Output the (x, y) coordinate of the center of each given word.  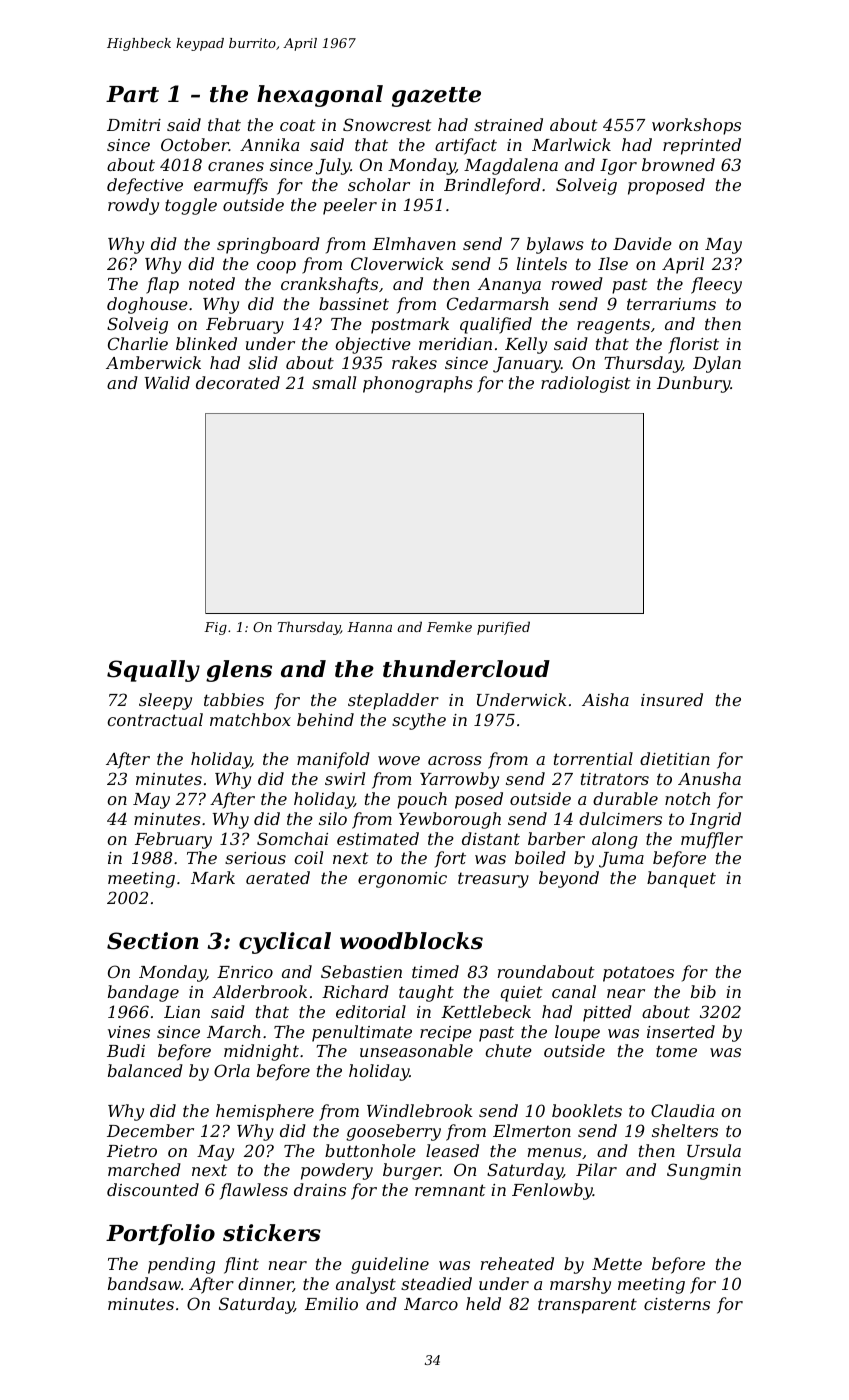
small (334, 382)
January (527, 365)
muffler (712, 840)
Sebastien (361, 971)
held (483, 1303)
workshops (696, 126)
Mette (617, 1264)
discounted (153, 1189)
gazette (436, 97)
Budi (126, 1050)
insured (672, 699)
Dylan (717, 364)
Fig (215, 628)
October (195, 144)
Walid (167, 382)
